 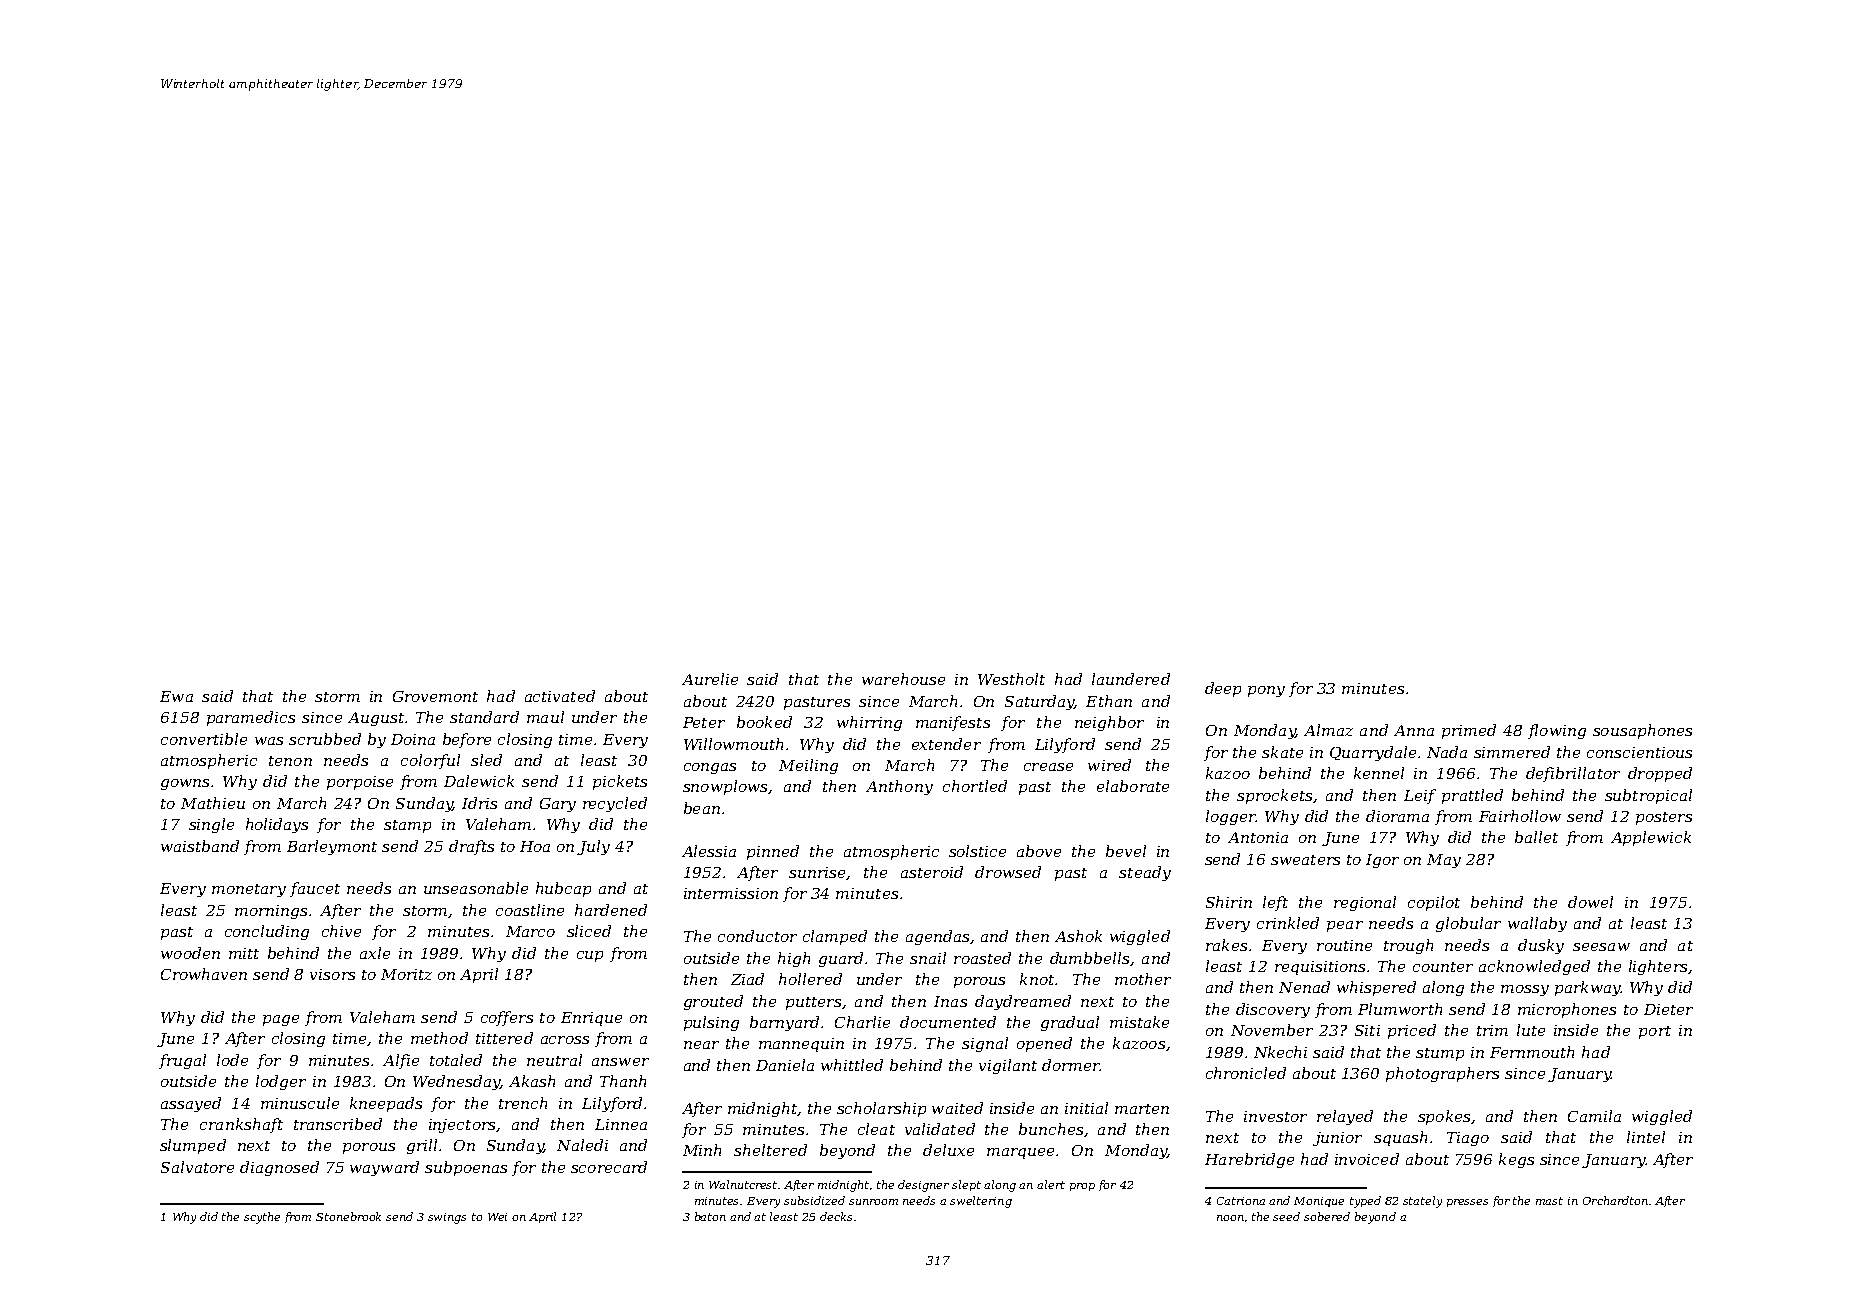 I want to click on solstice, so click(x=977, y=851).
